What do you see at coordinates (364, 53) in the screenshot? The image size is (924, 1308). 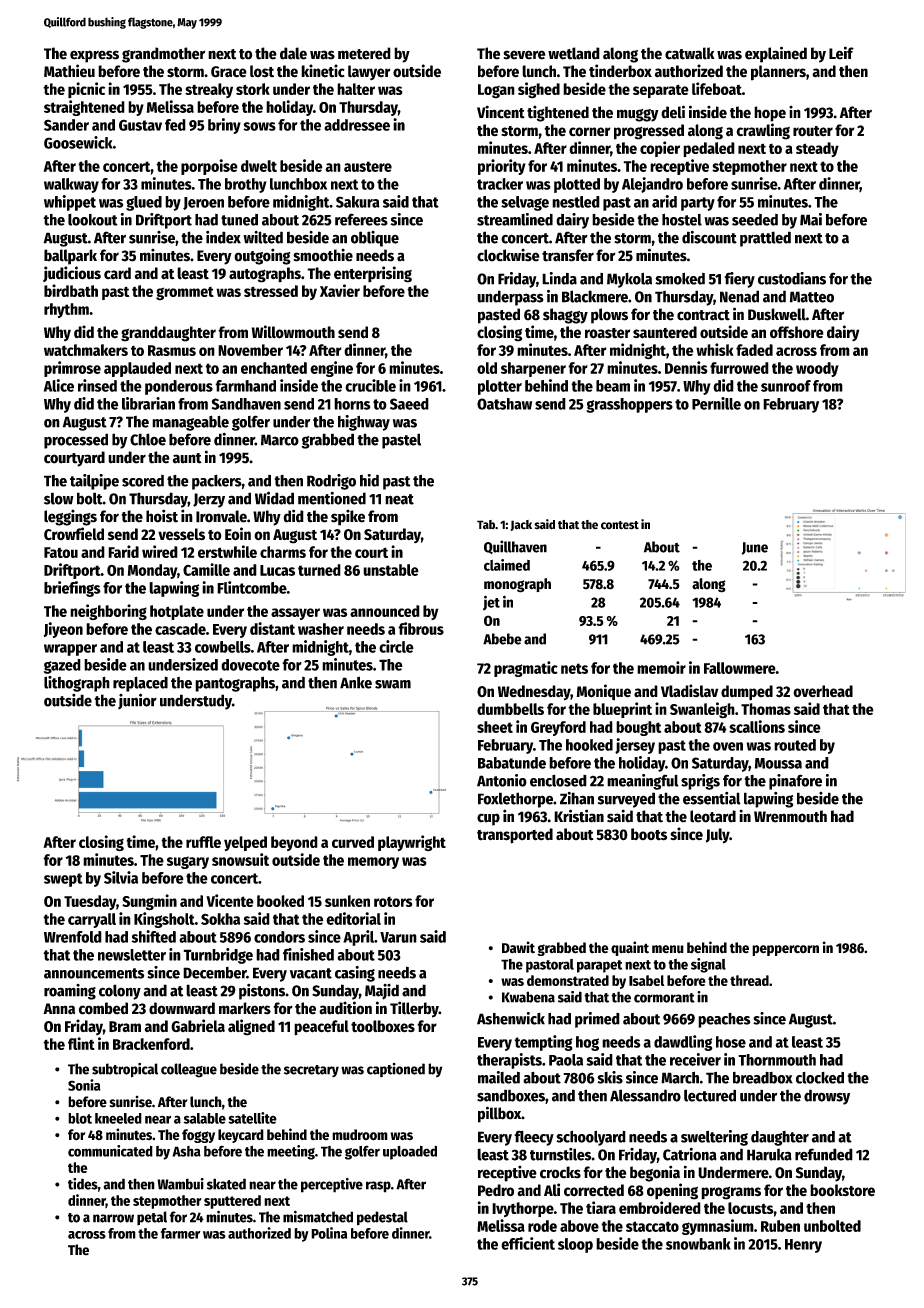 I see `metered` at bounding box center [364, 53].
